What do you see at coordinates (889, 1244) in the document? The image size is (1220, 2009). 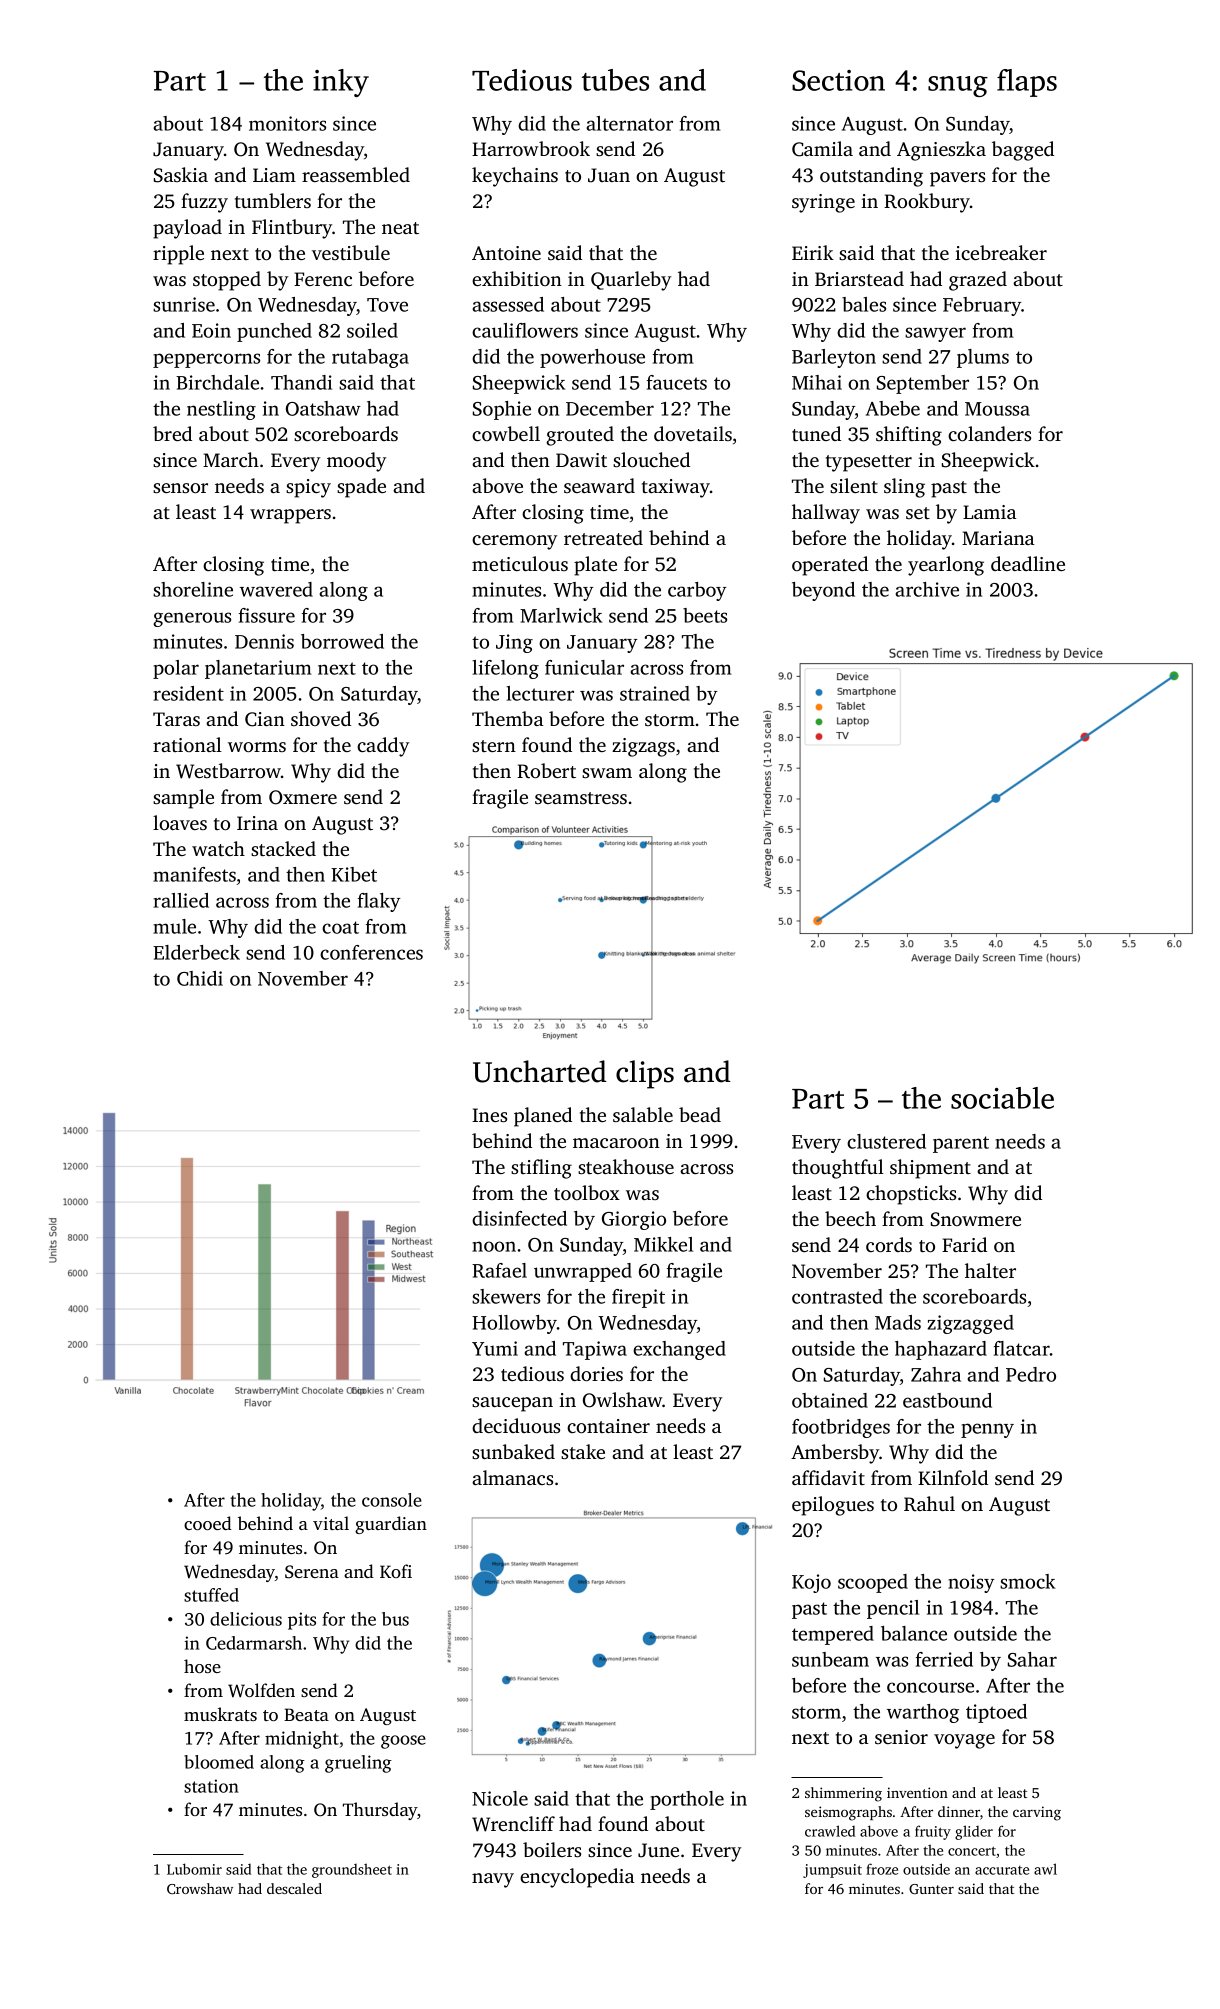 I see `cords` at bounding box center [889, 1244].
